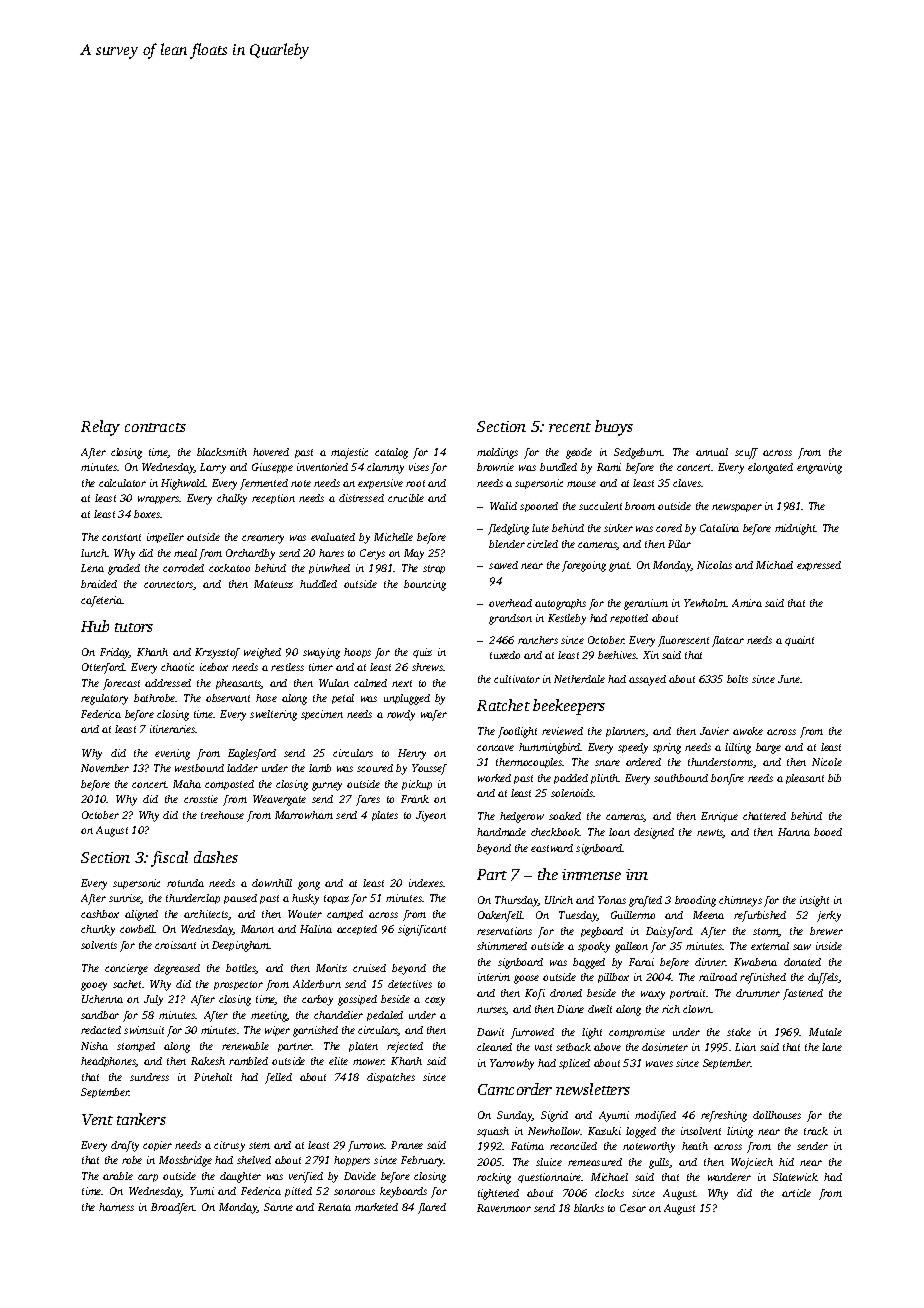  I want to click on engraving, so click(819, 468).
